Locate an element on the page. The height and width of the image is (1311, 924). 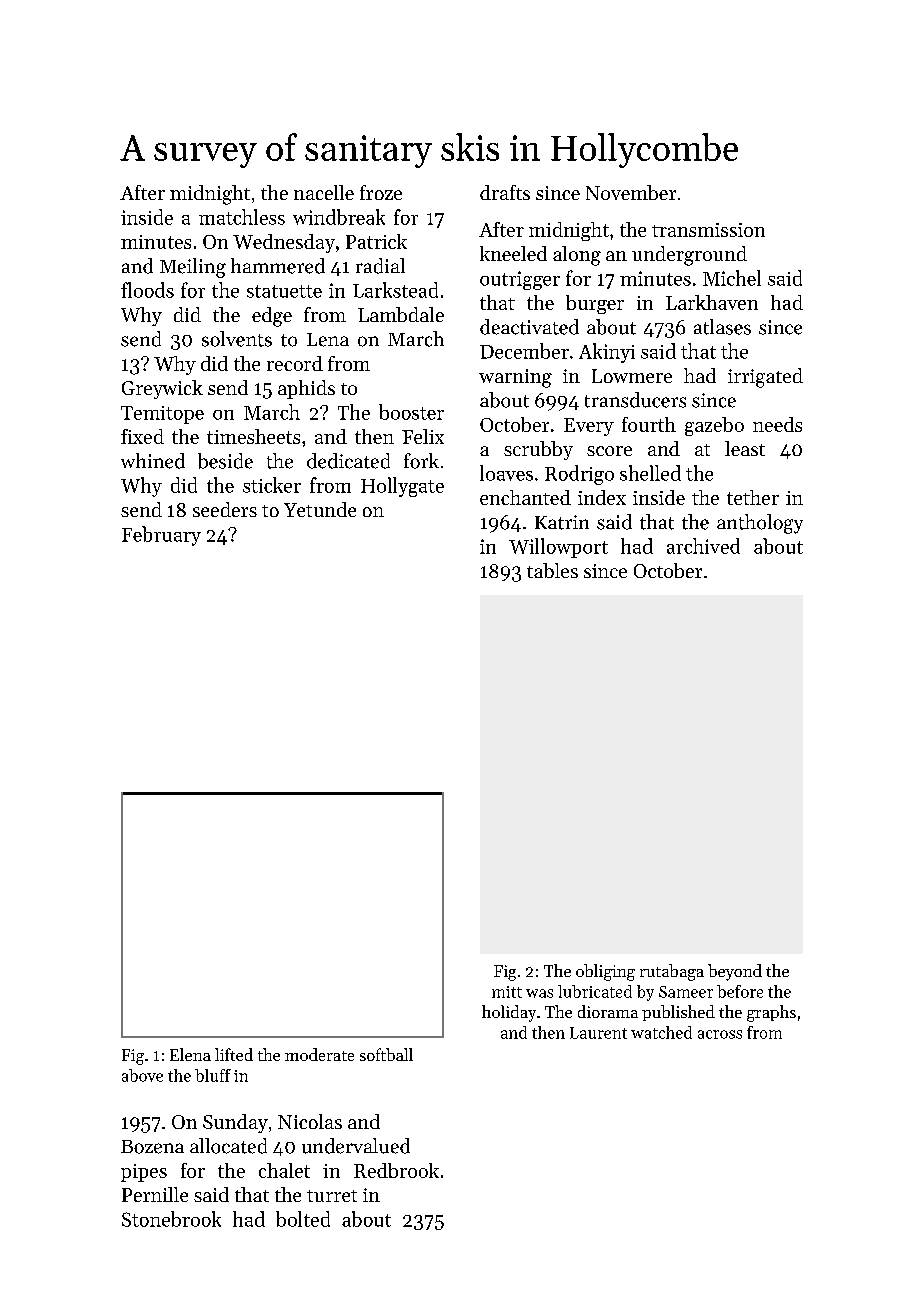
rutabaga is located at coordinates (672, 972).
